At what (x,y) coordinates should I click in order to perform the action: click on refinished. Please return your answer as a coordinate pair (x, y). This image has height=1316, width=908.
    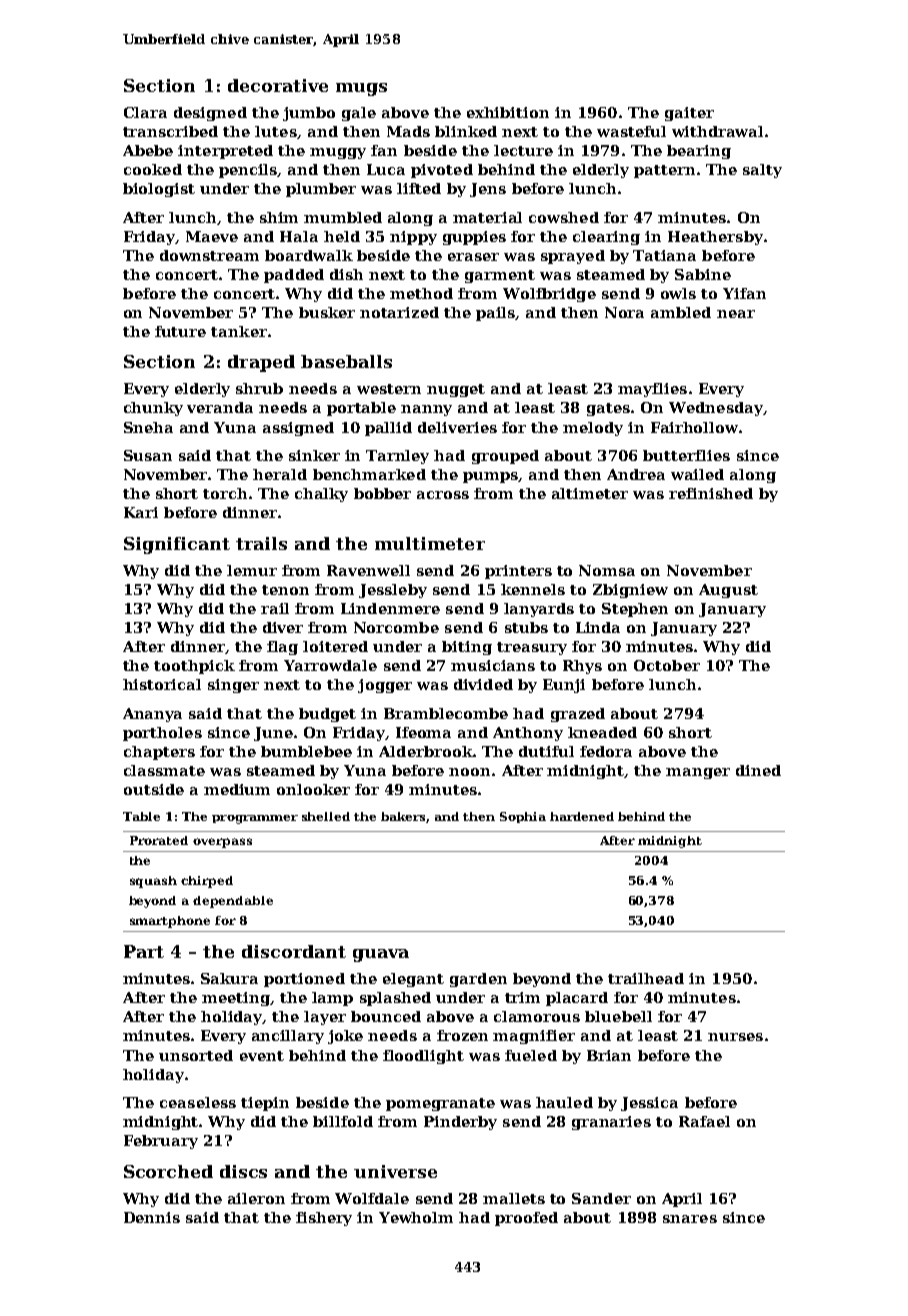
    Looking at the image, I should click on (711, 493).
